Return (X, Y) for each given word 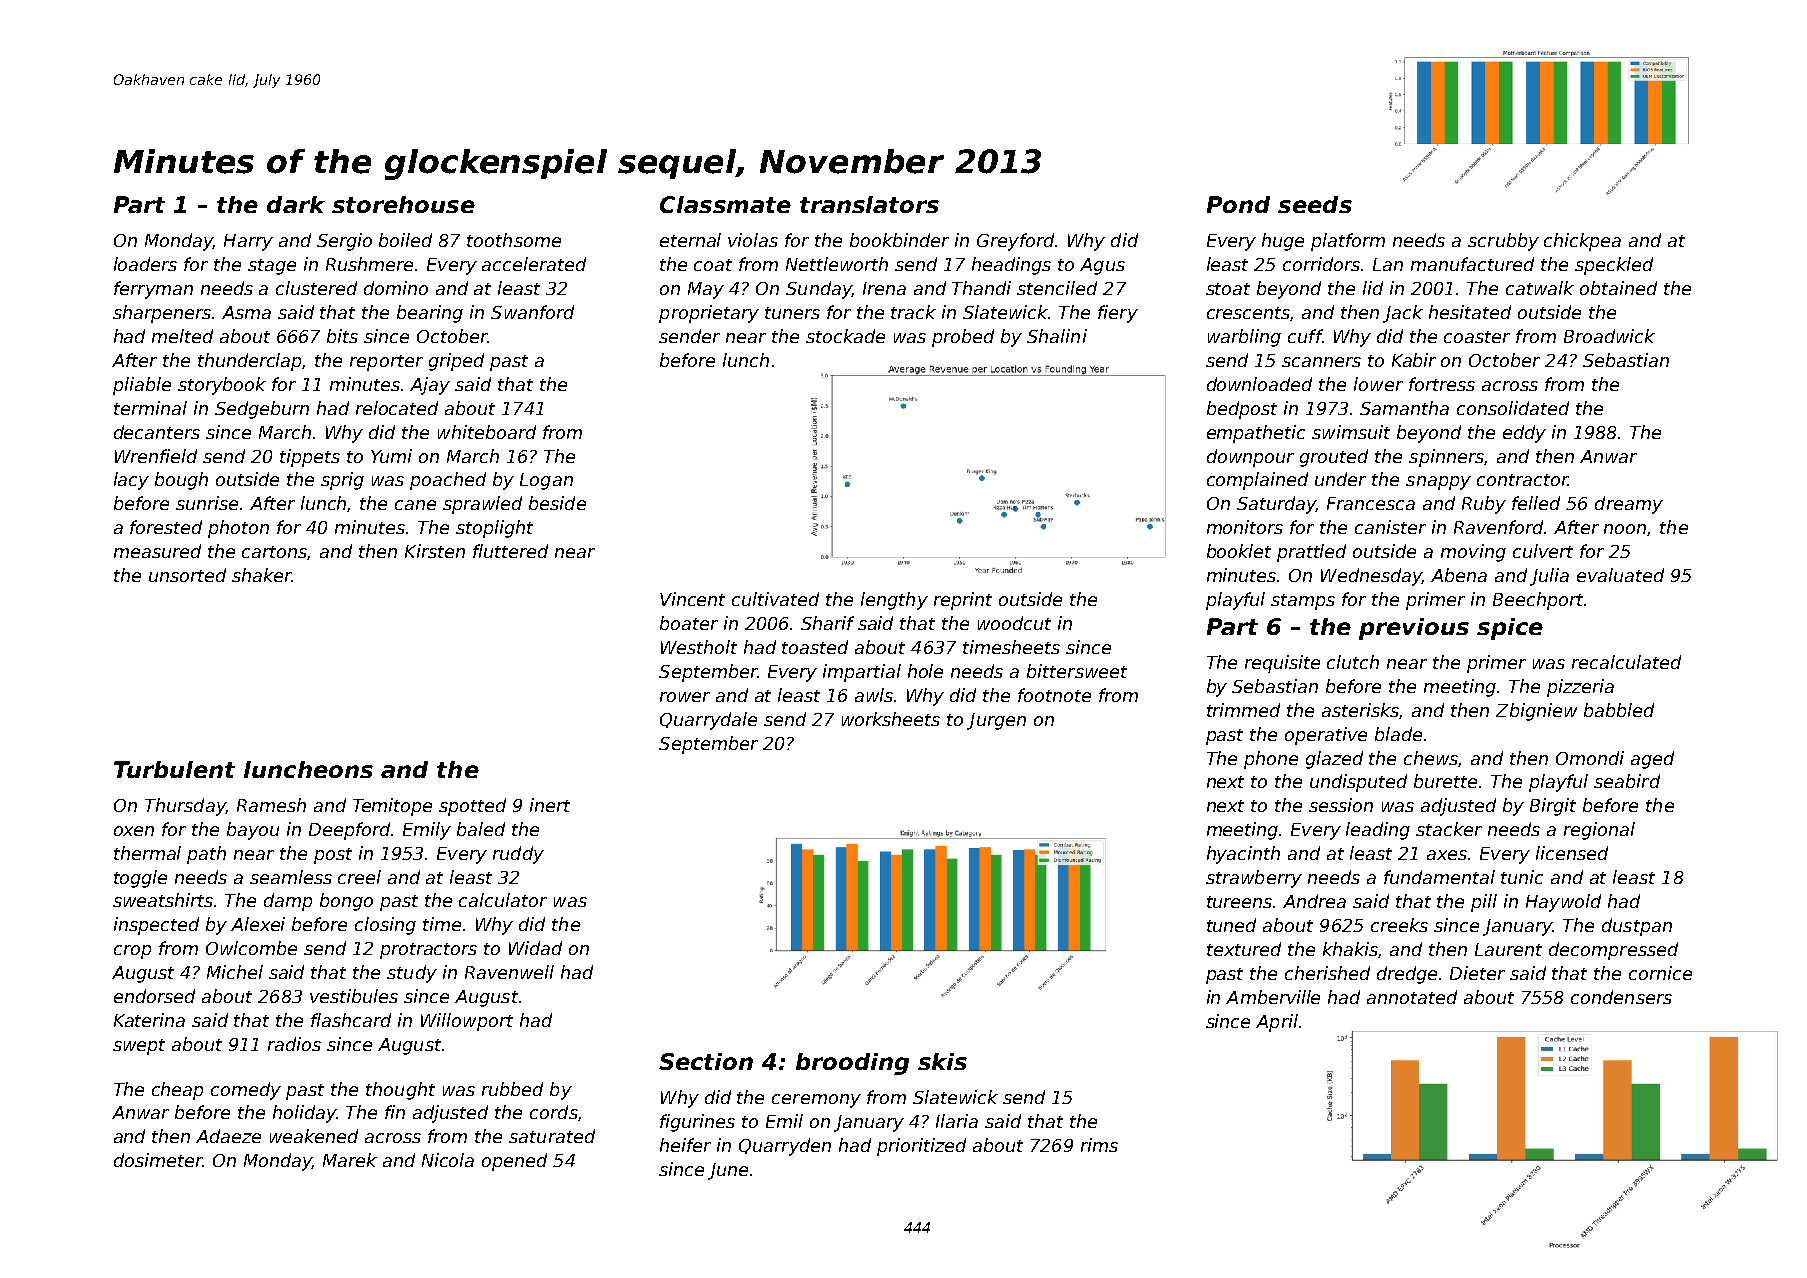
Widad (535, 948)
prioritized (921, 1147)
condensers (1621, 997)
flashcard (351, 1020)
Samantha (1404, 408)
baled (481, 829)
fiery (1118, 314)
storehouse (403, 204)
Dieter (1477, 973)
